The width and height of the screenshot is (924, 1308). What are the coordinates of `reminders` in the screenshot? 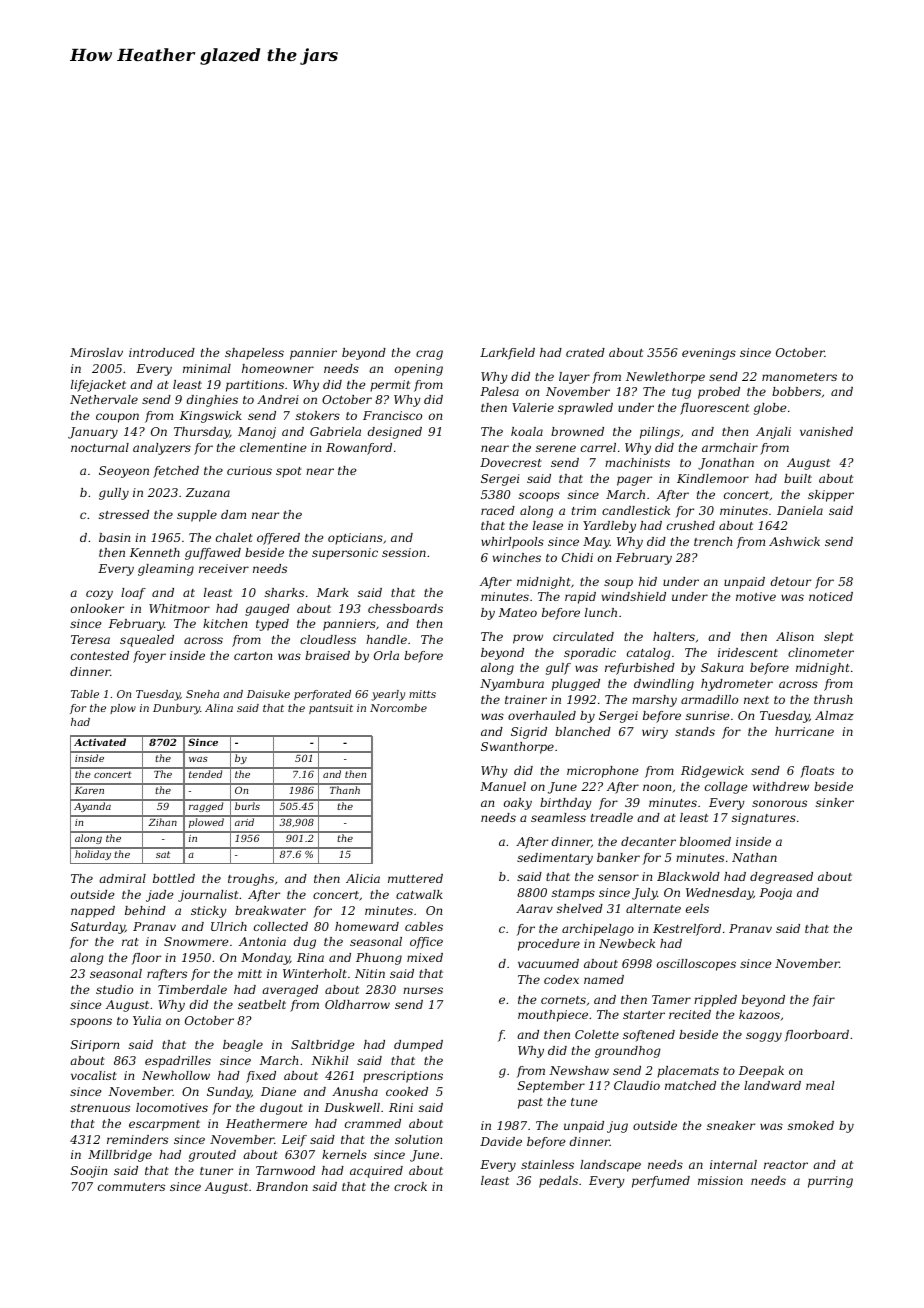 It's located at (137, 1139).
